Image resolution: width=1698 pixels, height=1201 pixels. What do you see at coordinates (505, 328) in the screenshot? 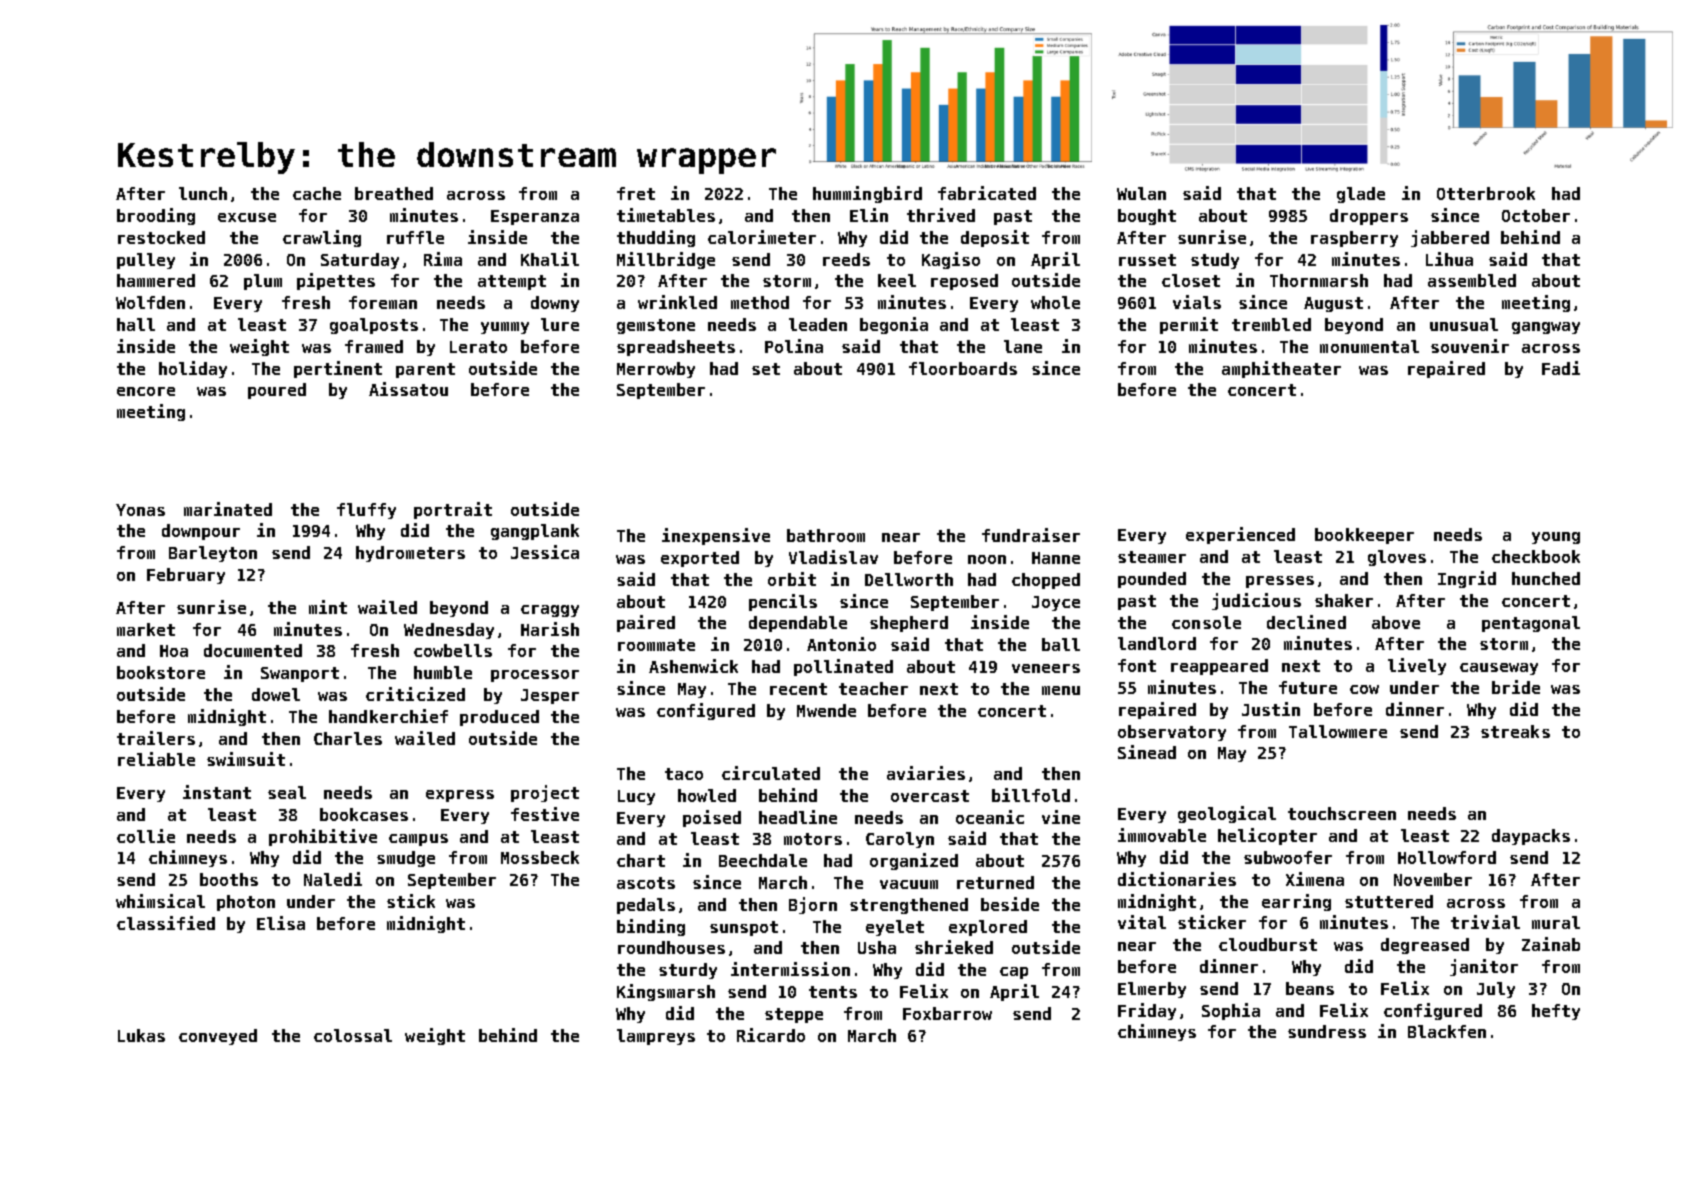
I see `yummy` at bounding box center [505, 328].
